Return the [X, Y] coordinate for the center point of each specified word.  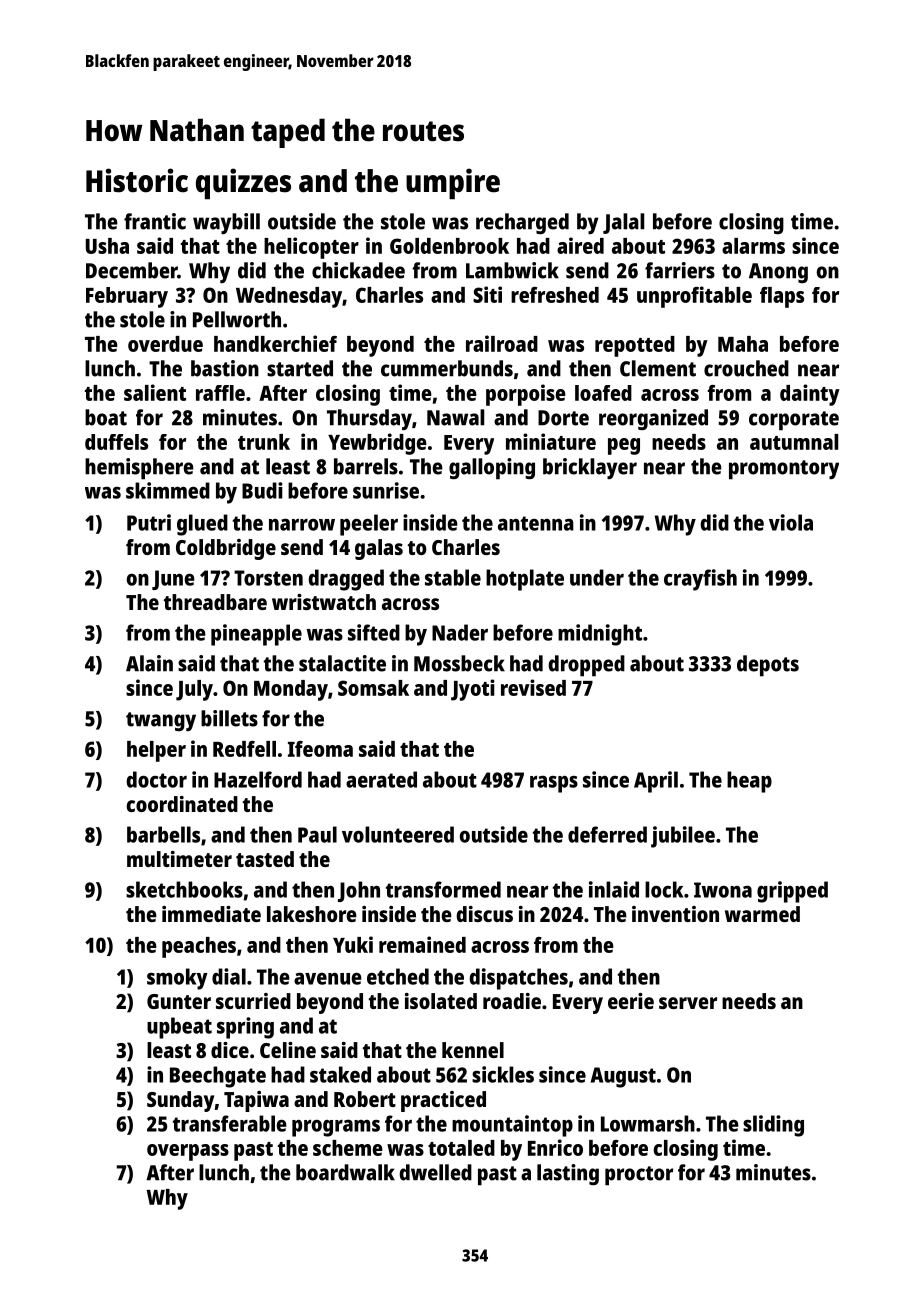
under [597, 577]
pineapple [256, 635]
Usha [107, 246]
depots [768, 666]
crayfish [700, 580]
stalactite [342, 663]
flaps [782, 297]
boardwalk [345, 1172]
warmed [762, 914]
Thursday [369, 419]
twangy [161, 722]
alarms [753, 246]
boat [106, 417]
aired [580, 245]
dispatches [518, 979]
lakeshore [312, 914]
